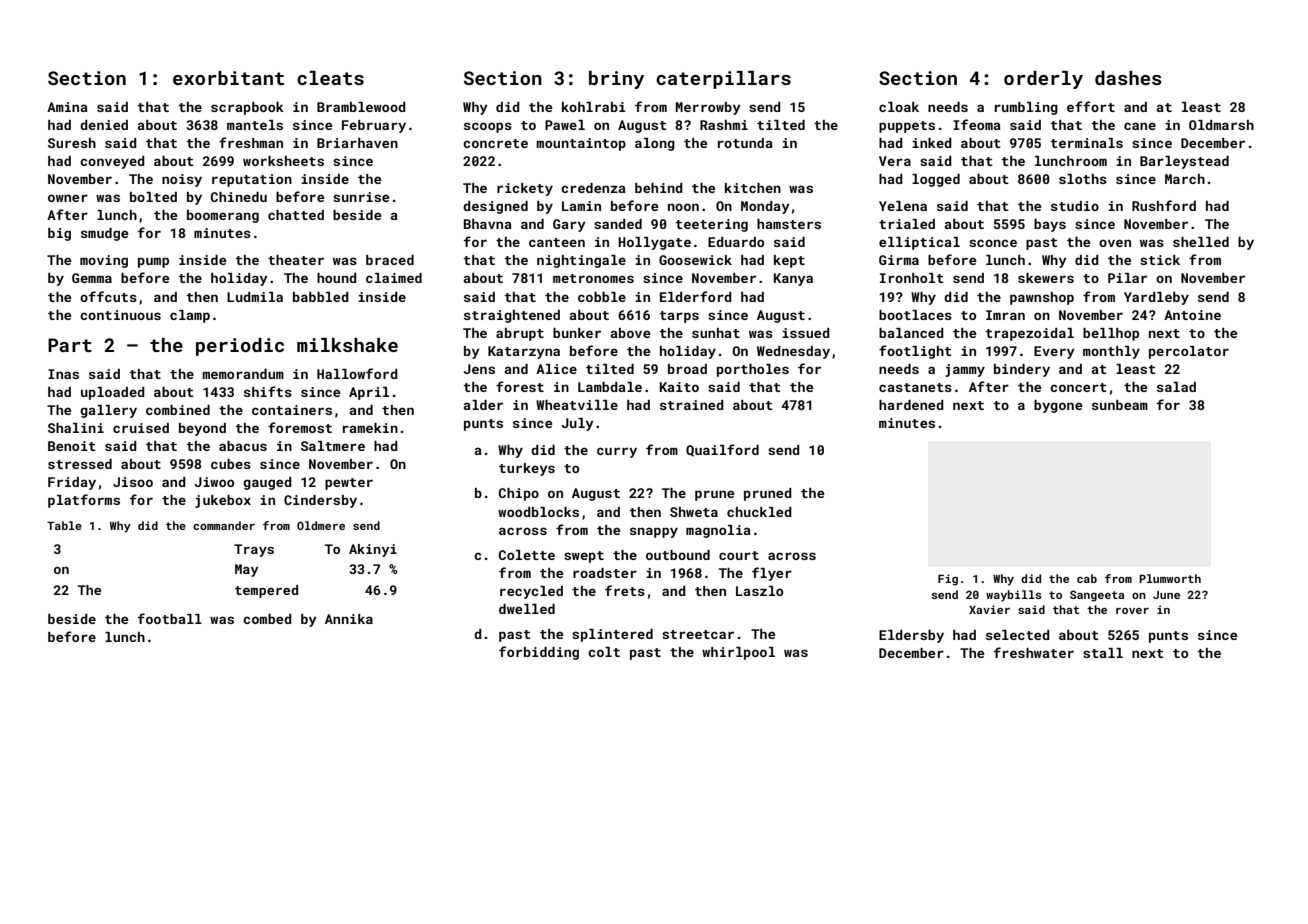 The height and width of the document is (924, 1308). What do you see at coordinates (321, 525) in the document?
I see `Oldmere` at bounding box center [321, 525].
